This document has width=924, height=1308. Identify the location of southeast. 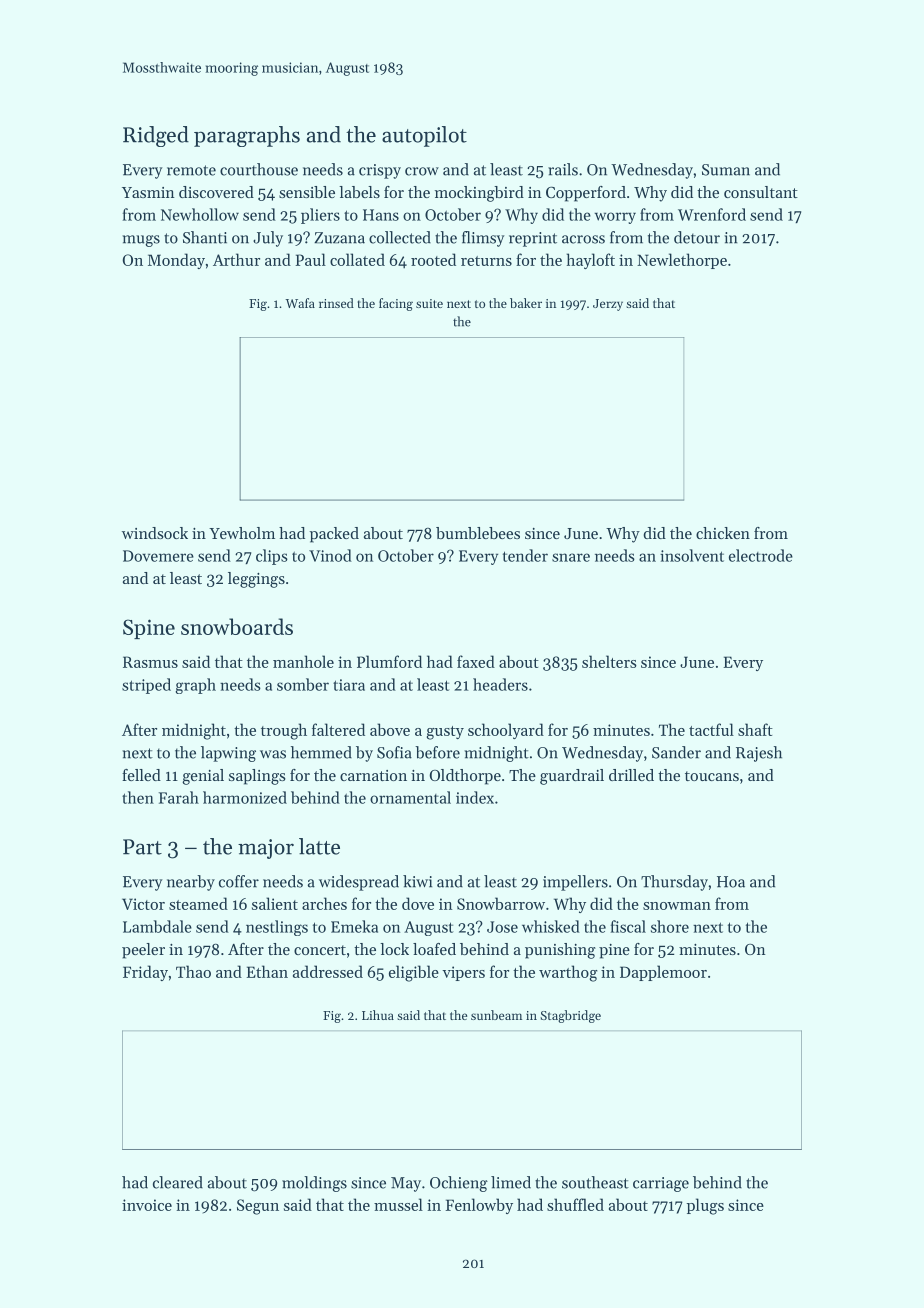
(595, 1182).
